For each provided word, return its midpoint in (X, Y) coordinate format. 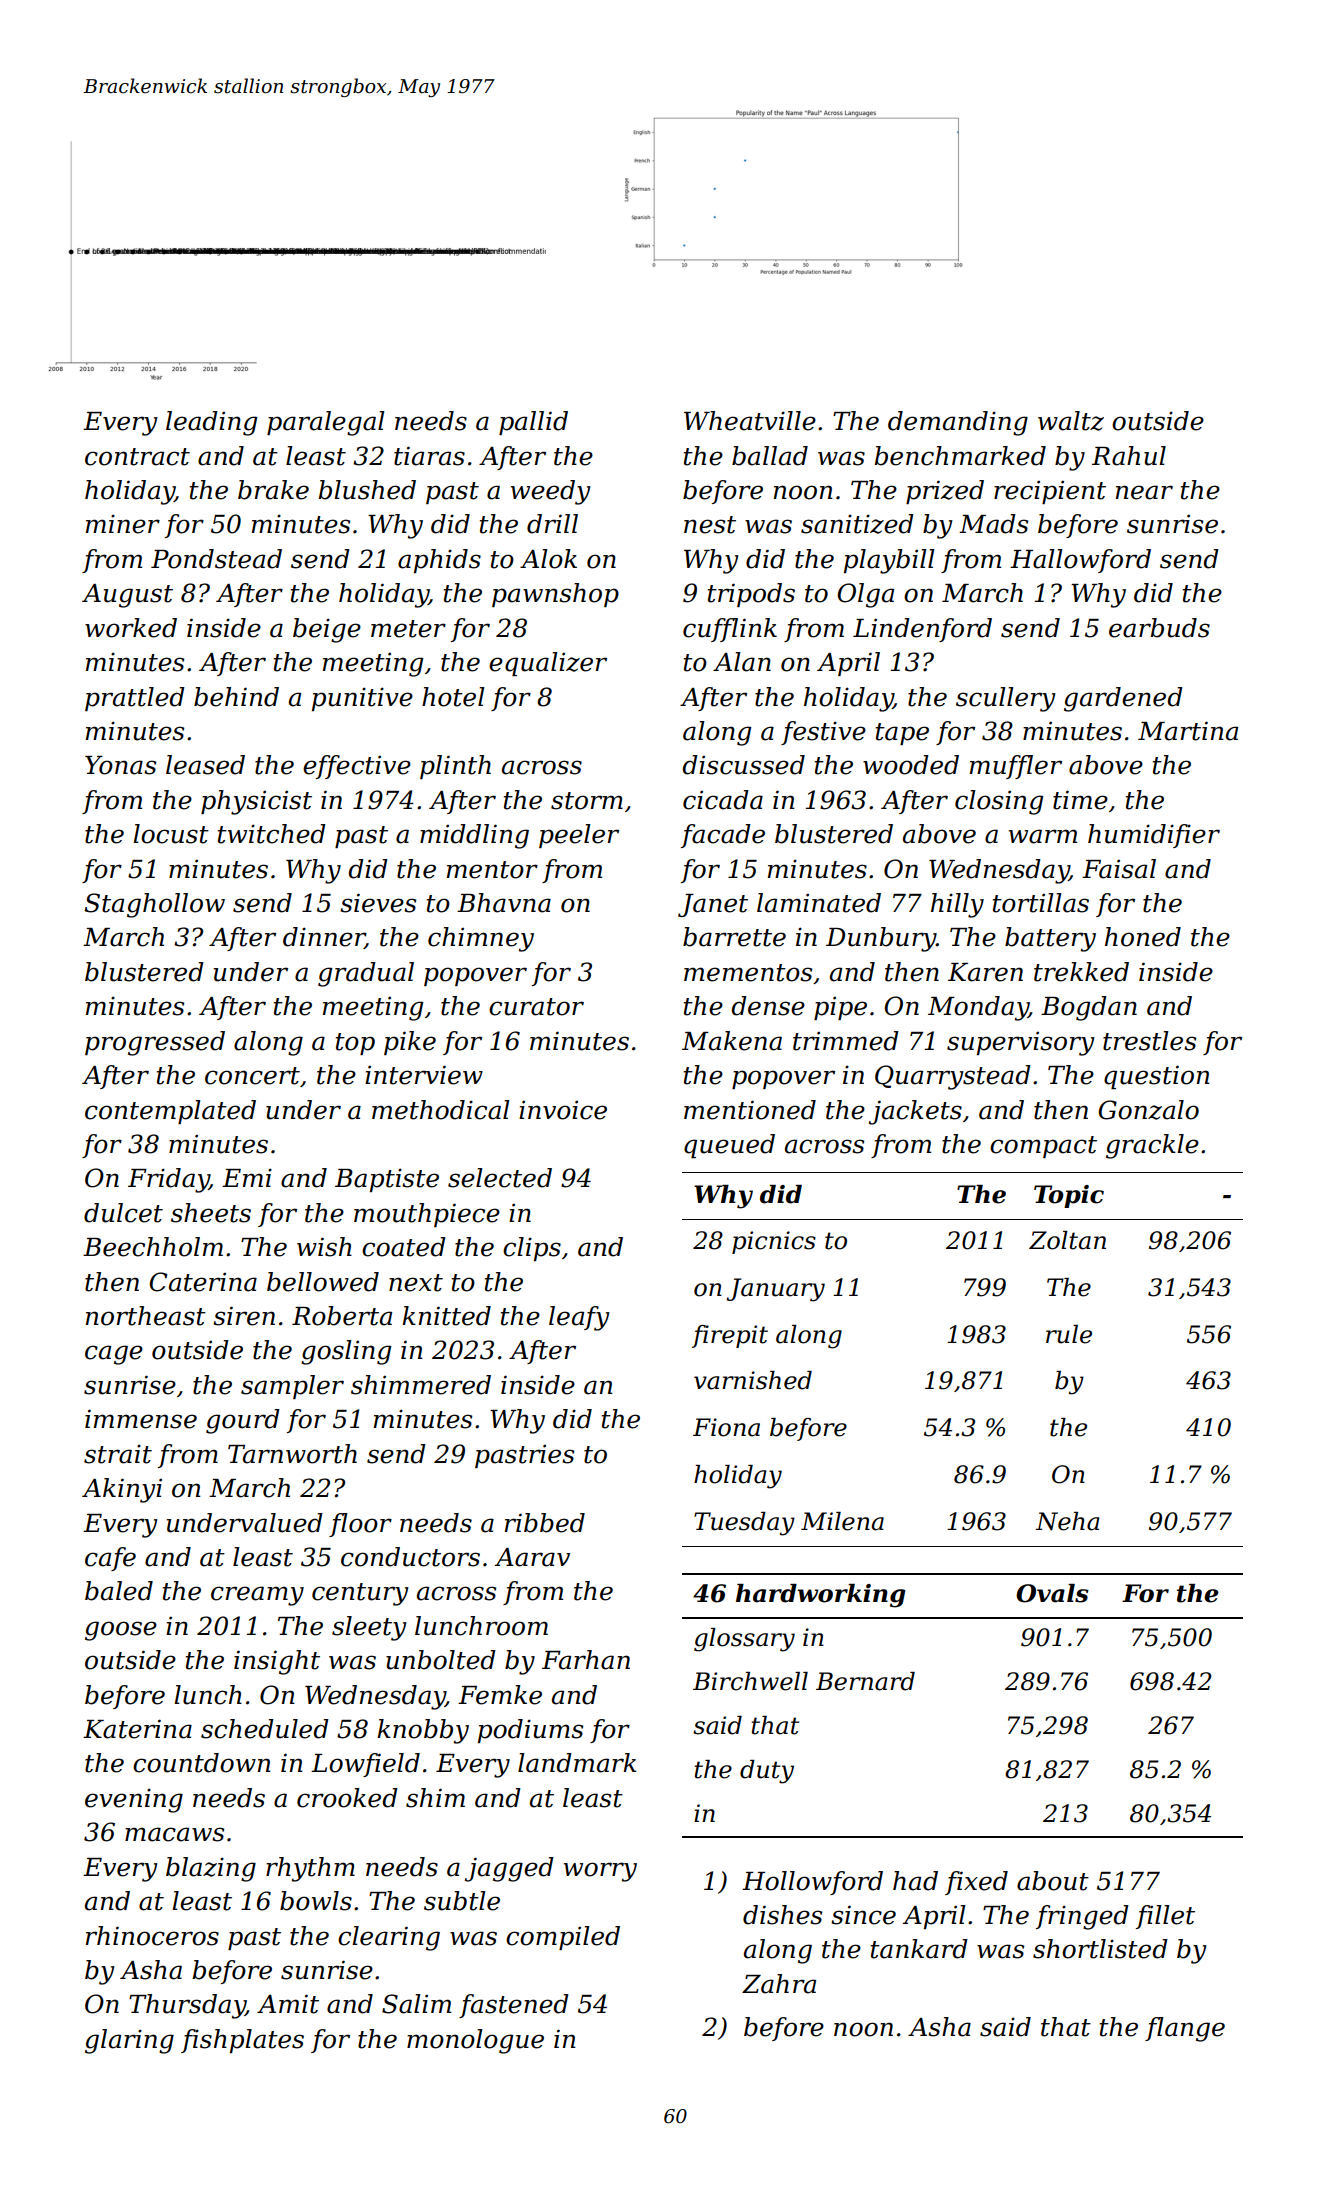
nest (710, 525)
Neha (1067, 1521)
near (1144, 492)
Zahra (779, 1984)
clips (532, 1249)
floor (360, 1525)
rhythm (310, 1869)
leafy (579, 1318)
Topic (1069, 1196)
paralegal (326, 423)
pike (410, 1043)
